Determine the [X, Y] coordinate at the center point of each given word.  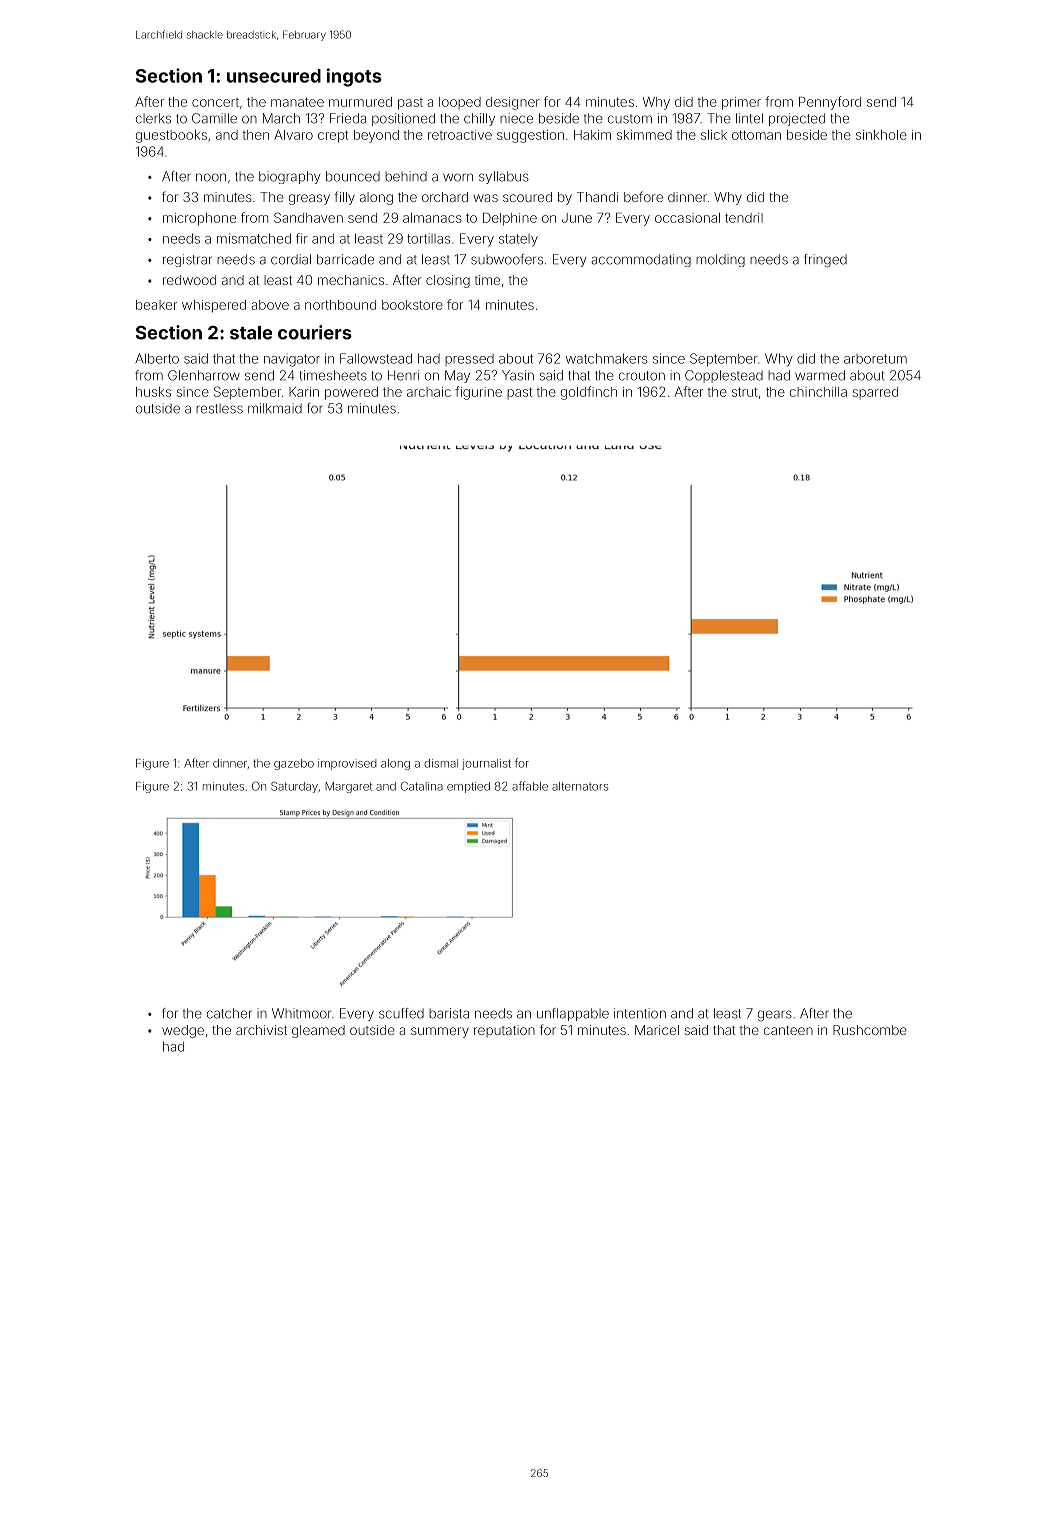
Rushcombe [870, 1030]
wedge [183, 1031]
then [256, 135]
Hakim [592, 135]
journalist [486, 764]
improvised [347, 764]
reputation [504, 1031]
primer [741, 103]
